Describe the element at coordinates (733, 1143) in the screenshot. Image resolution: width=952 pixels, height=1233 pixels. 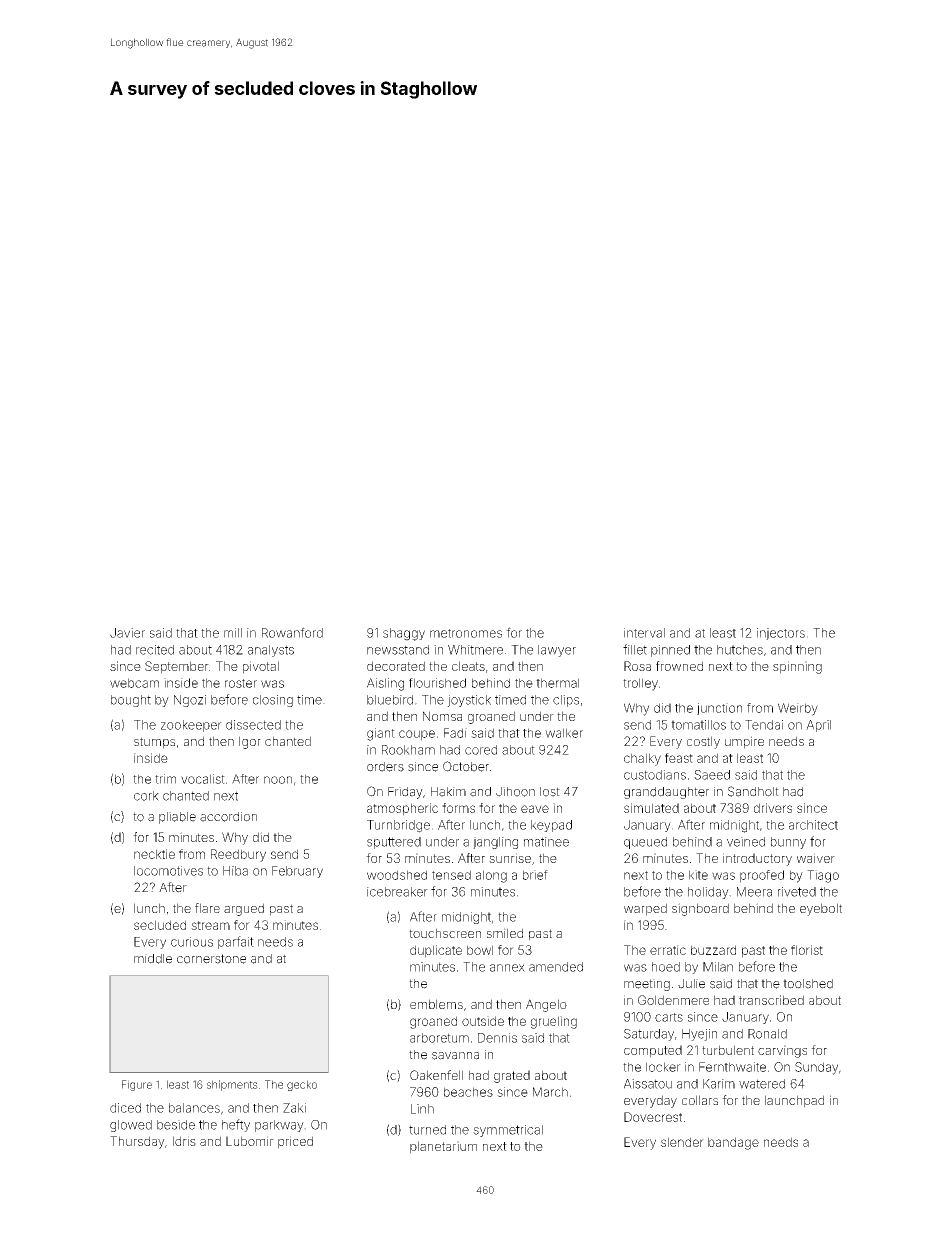
I see `bandage` at that location.
